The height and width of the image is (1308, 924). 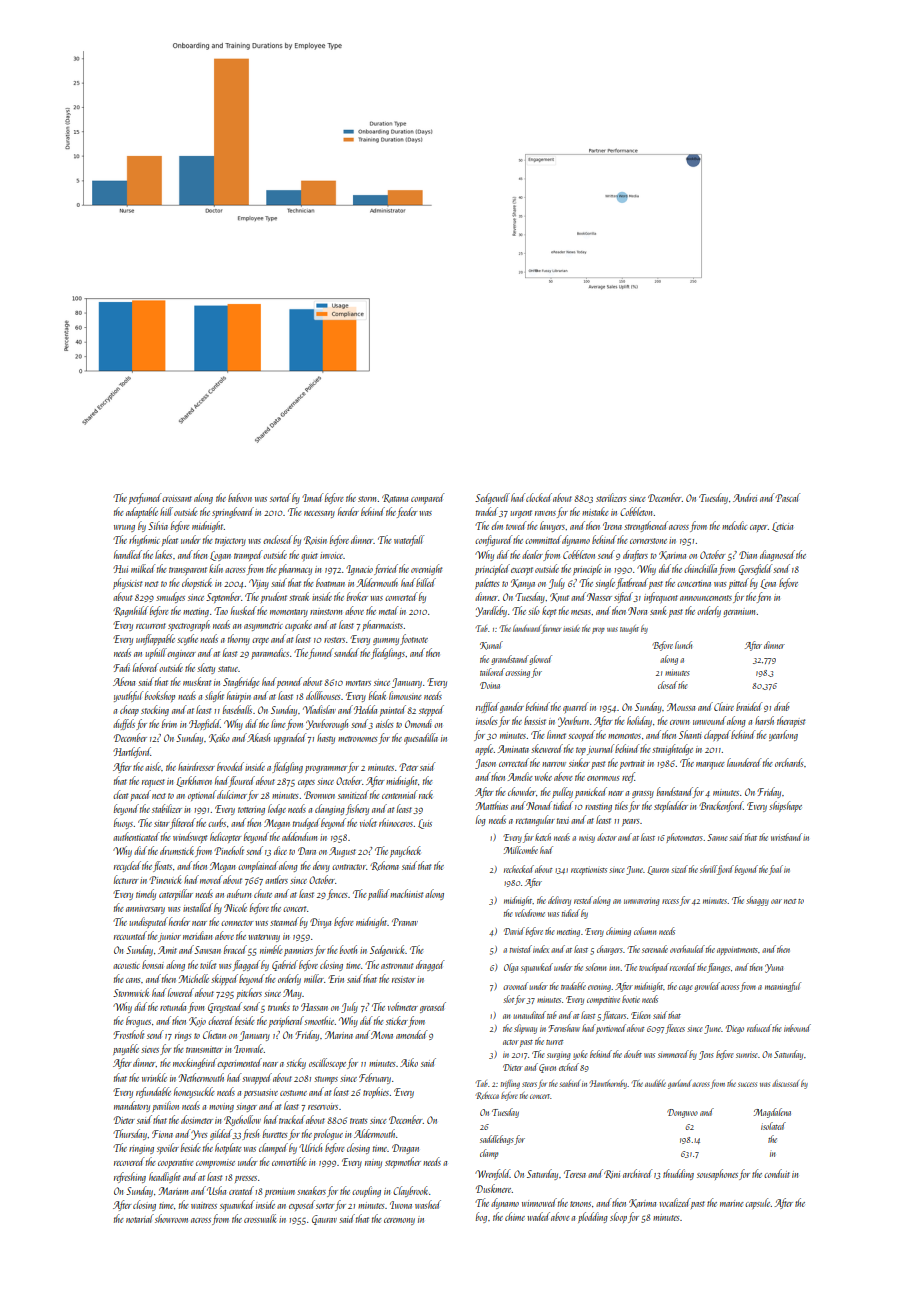 What do you see at coordinates (399, 794) in the image?
I see `centennial` at bounding box center [399, 794].
